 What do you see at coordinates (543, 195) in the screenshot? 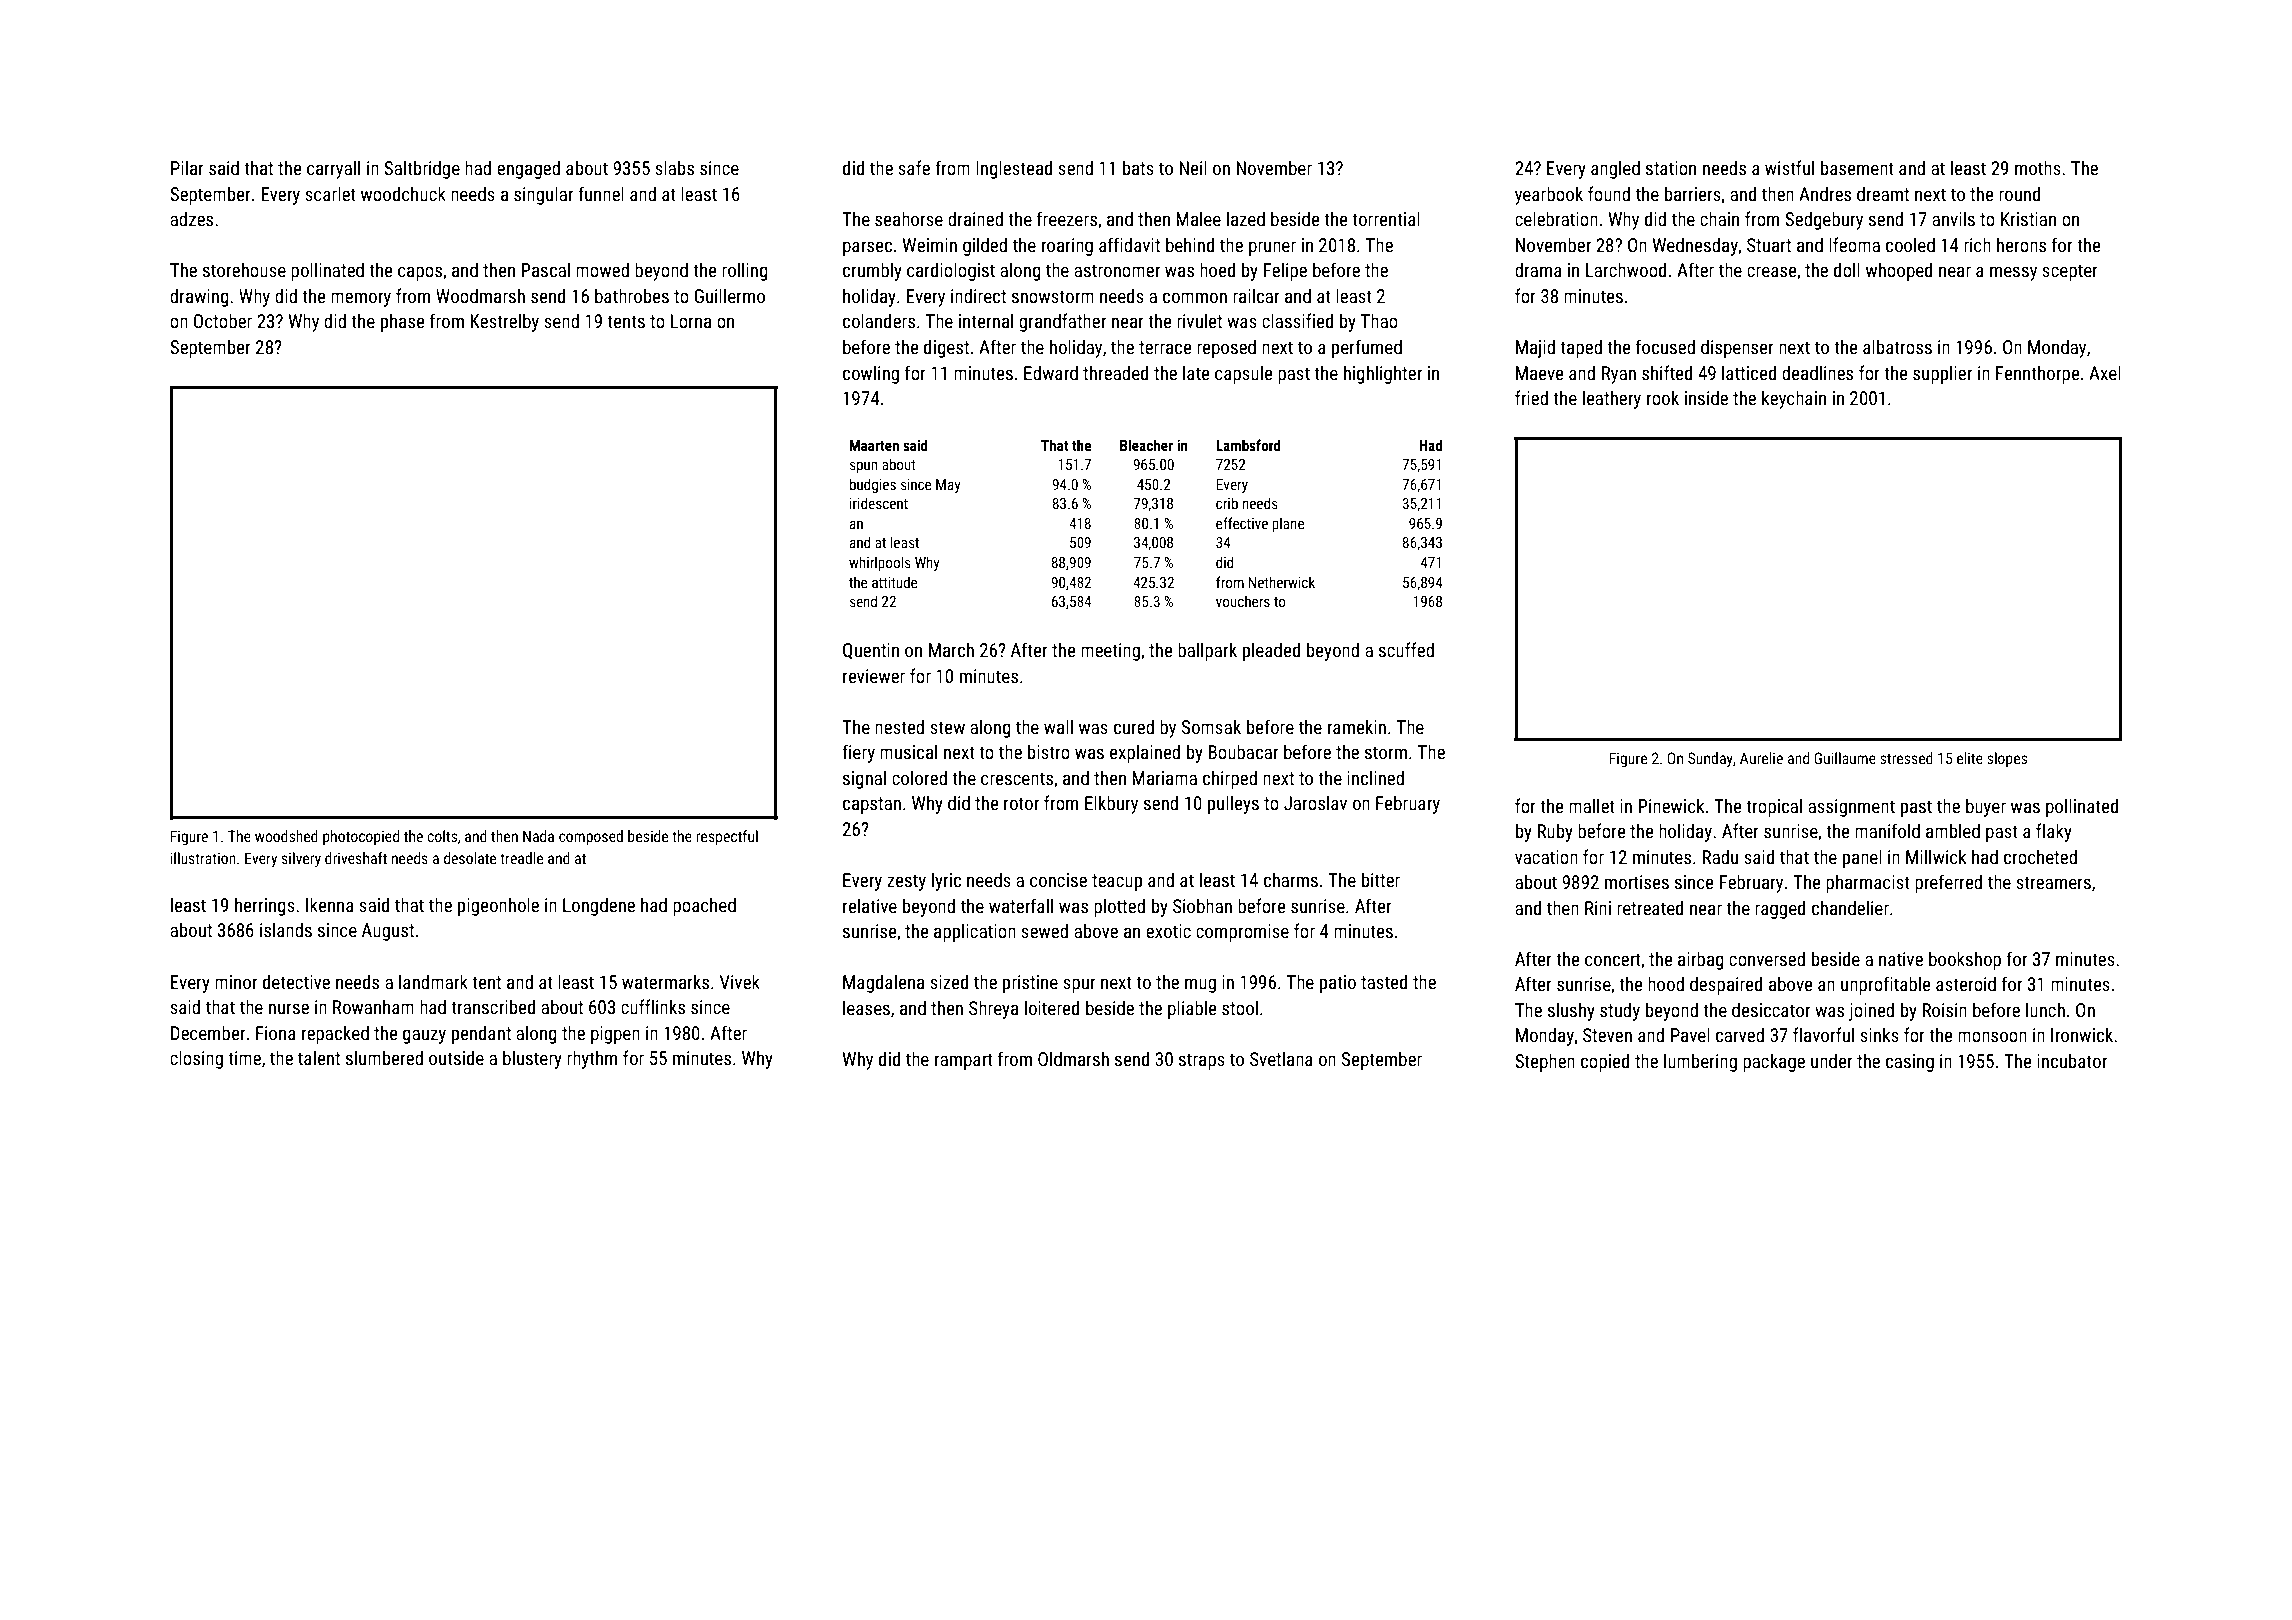
I see `singular` at bounding box center [543, 195].
